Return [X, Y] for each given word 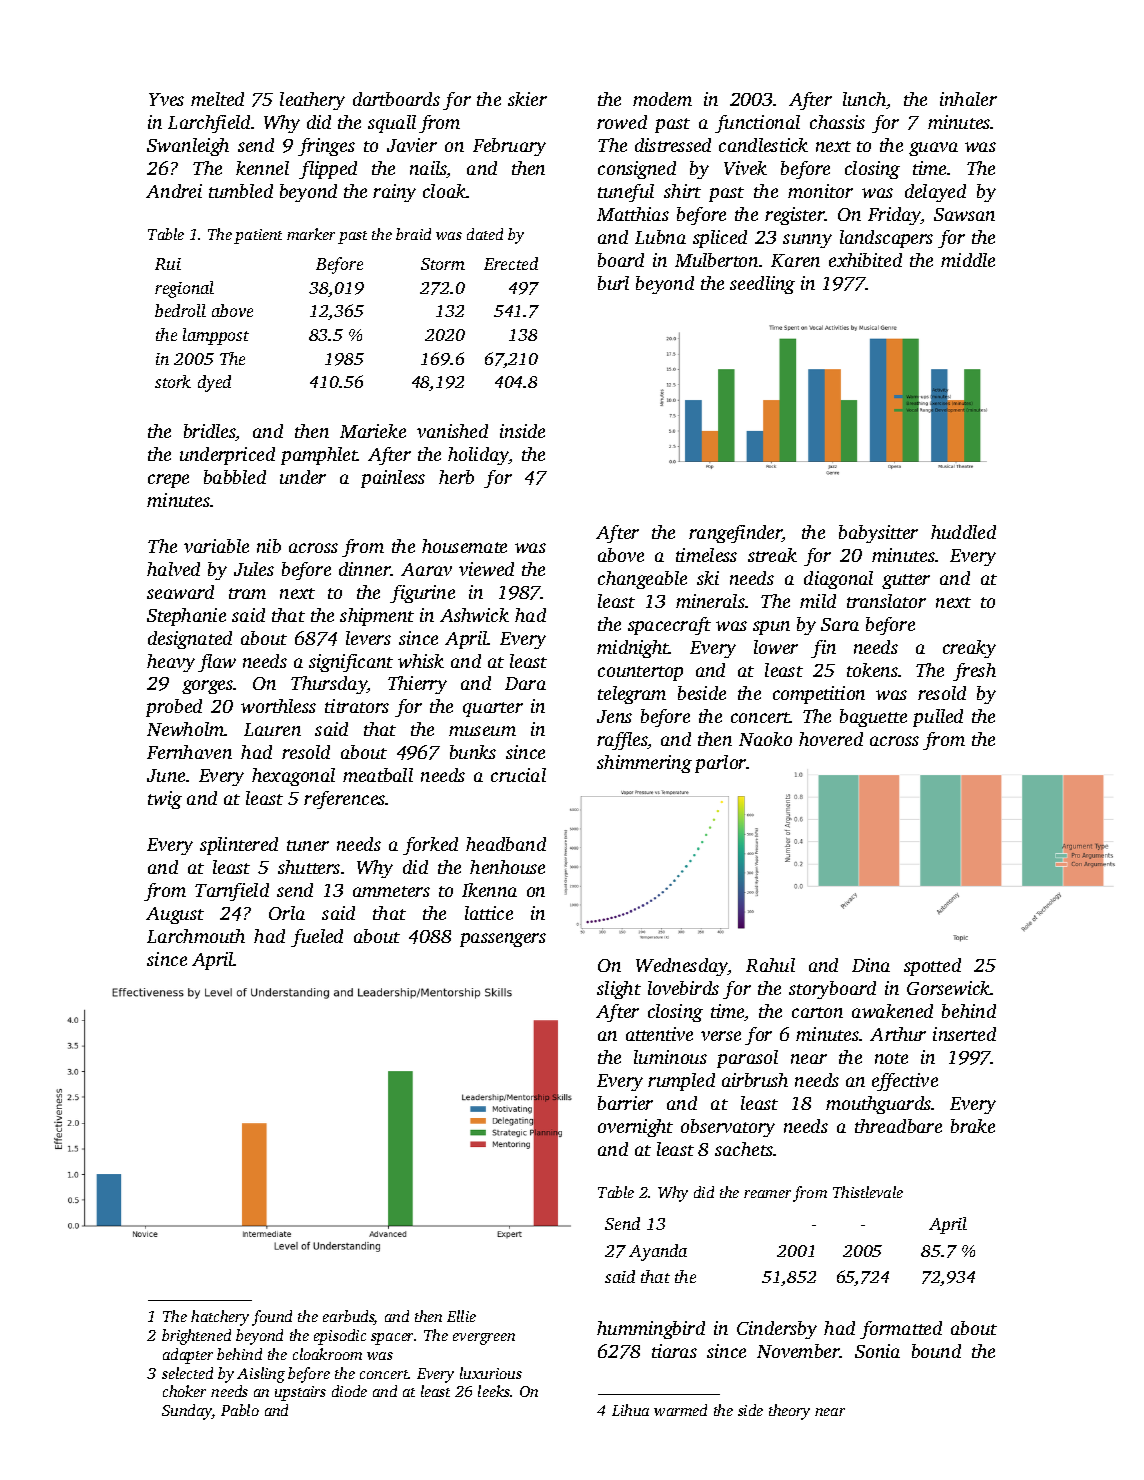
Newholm [186, 729]
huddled [963, 532]
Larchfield [209, 124]
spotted [932, 967]
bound [936, 1351]
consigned [637, 170]
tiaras [674, 1351]
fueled [317, 938]
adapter [188, 1356]
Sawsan [964, 214]
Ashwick [474, 615]
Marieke [373, 431]
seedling [762, 285]
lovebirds [683, 988]
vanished [452, 431]
